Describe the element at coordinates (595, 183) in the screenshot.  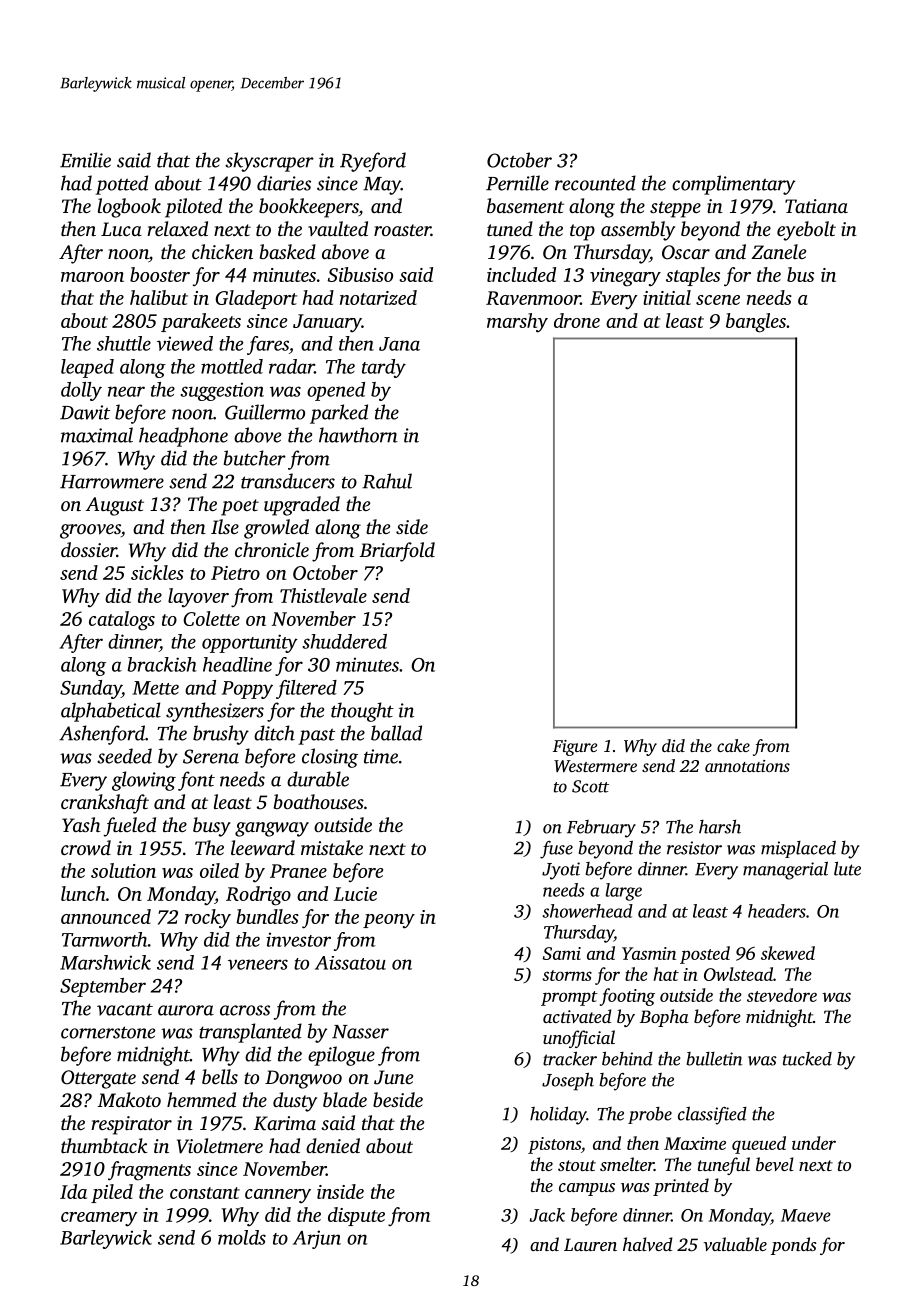
I see `recounted` at that location.
